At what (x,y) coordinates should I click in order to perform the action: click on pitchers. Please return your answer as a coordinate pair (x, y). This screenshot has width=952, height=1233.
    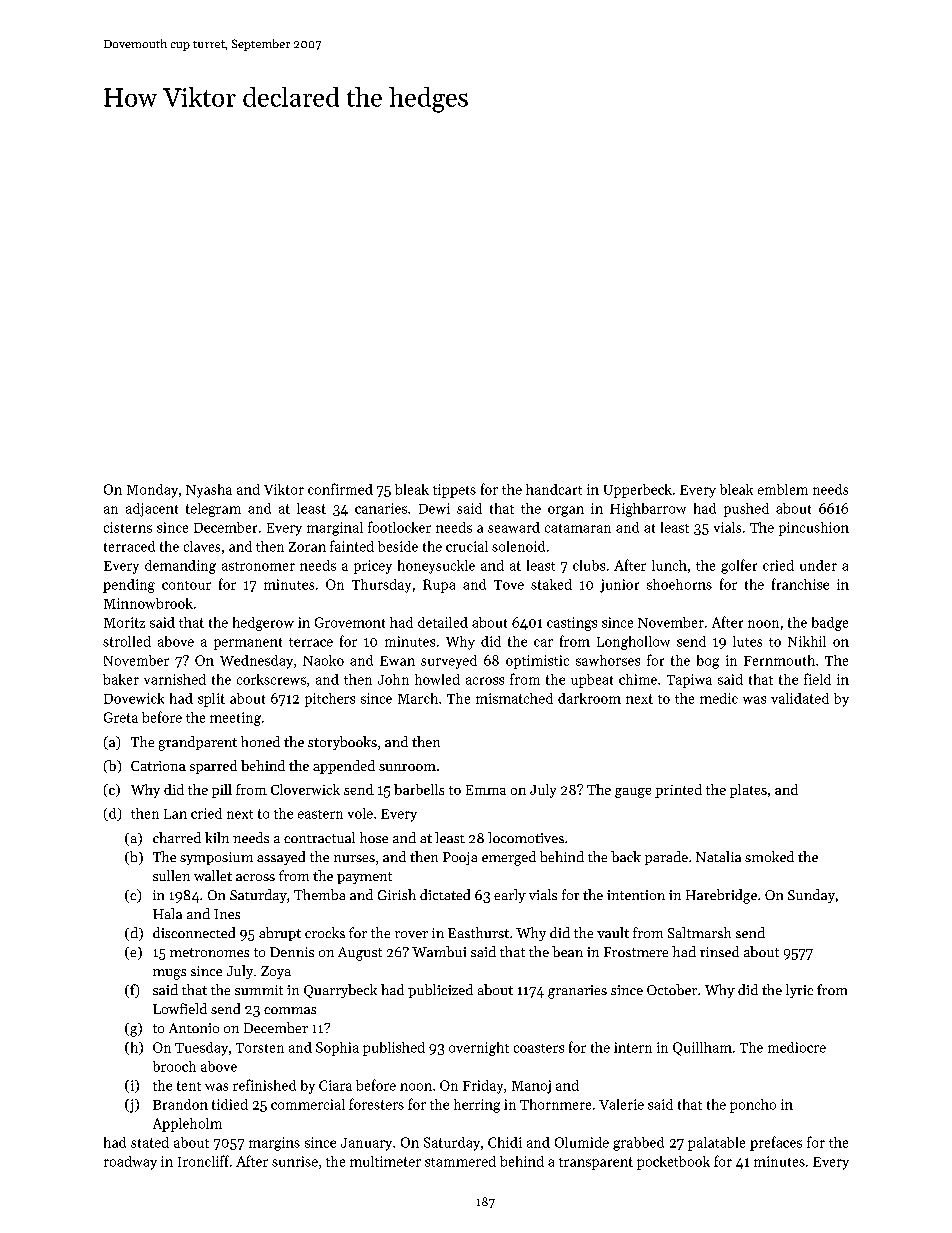
    Looking at the image, I should click on (330, 700).
